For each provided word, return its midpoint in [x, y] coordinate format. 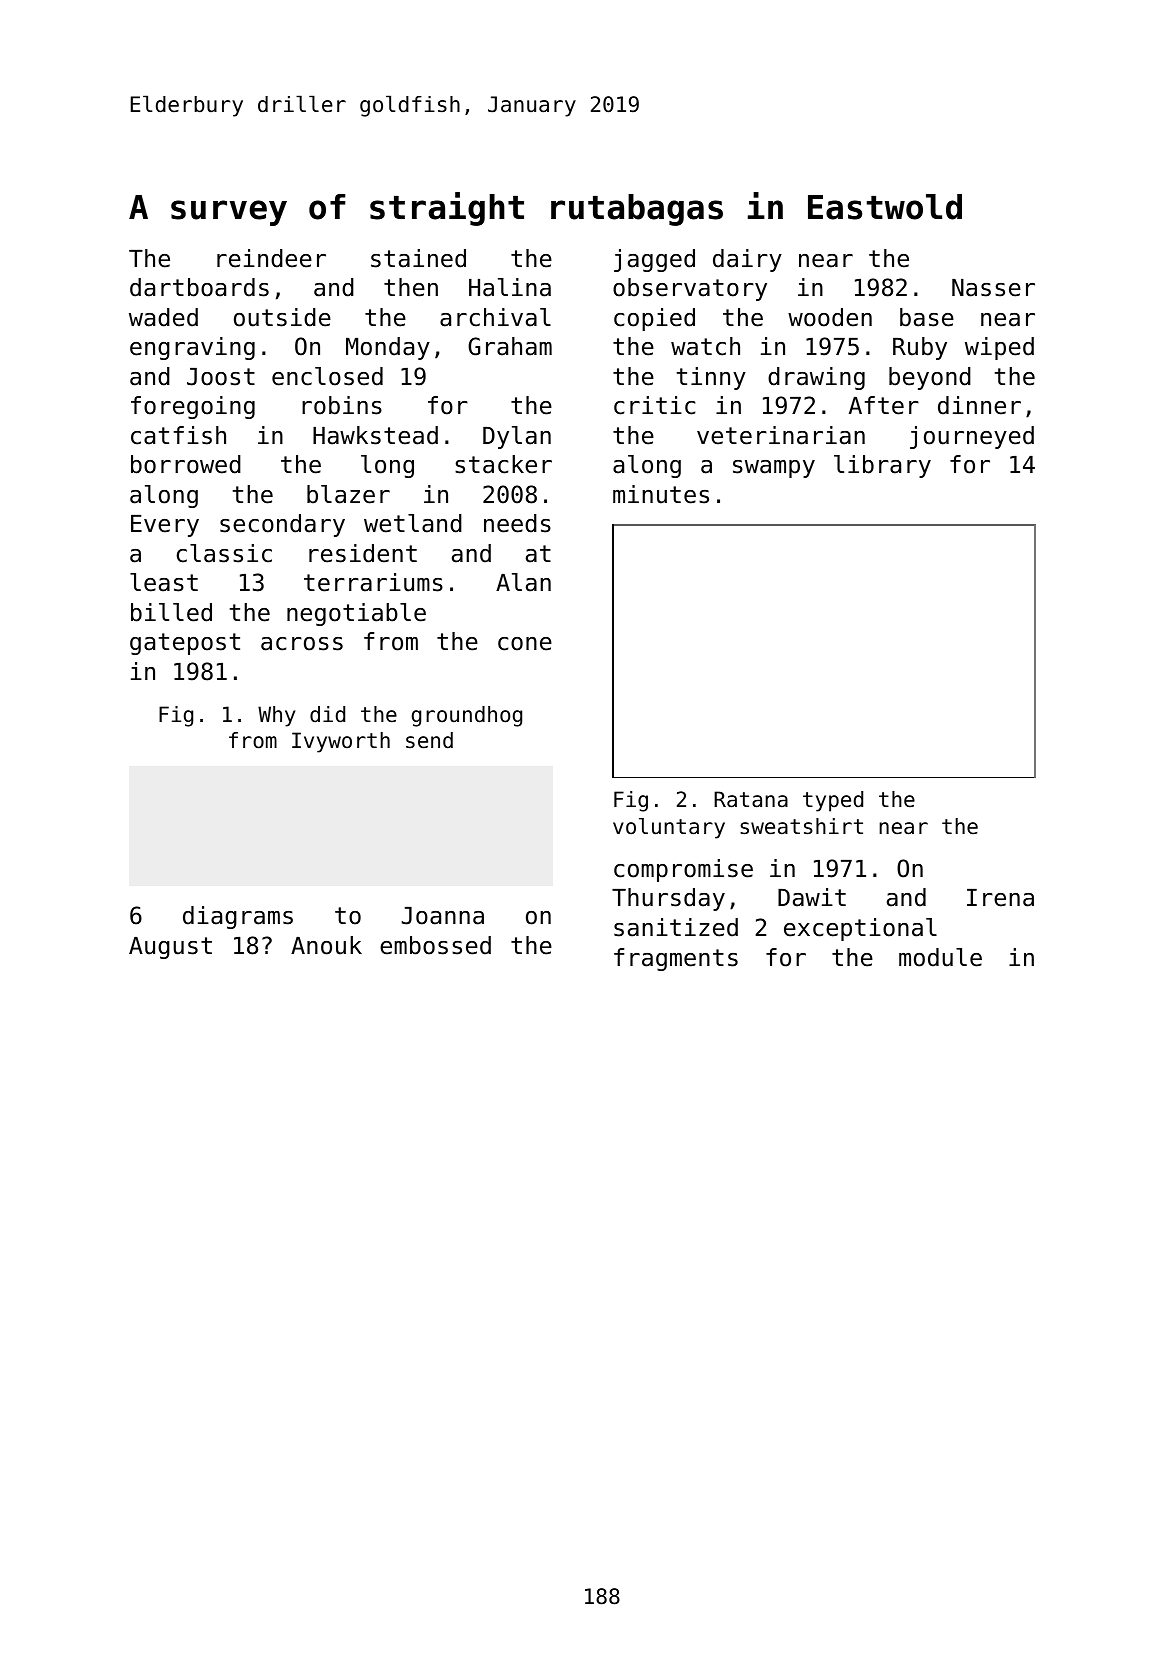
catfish [178, 435]
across [302, 644]
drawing [816, 378]
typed [833, 801]
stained [418, 258]
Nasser [993, 288]
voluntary [669, 828]
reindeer [271, 258]
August [170, 948]
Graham [510, 346]
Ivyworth [341, 742]
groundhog [467, 716]
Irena [1000, 898]
